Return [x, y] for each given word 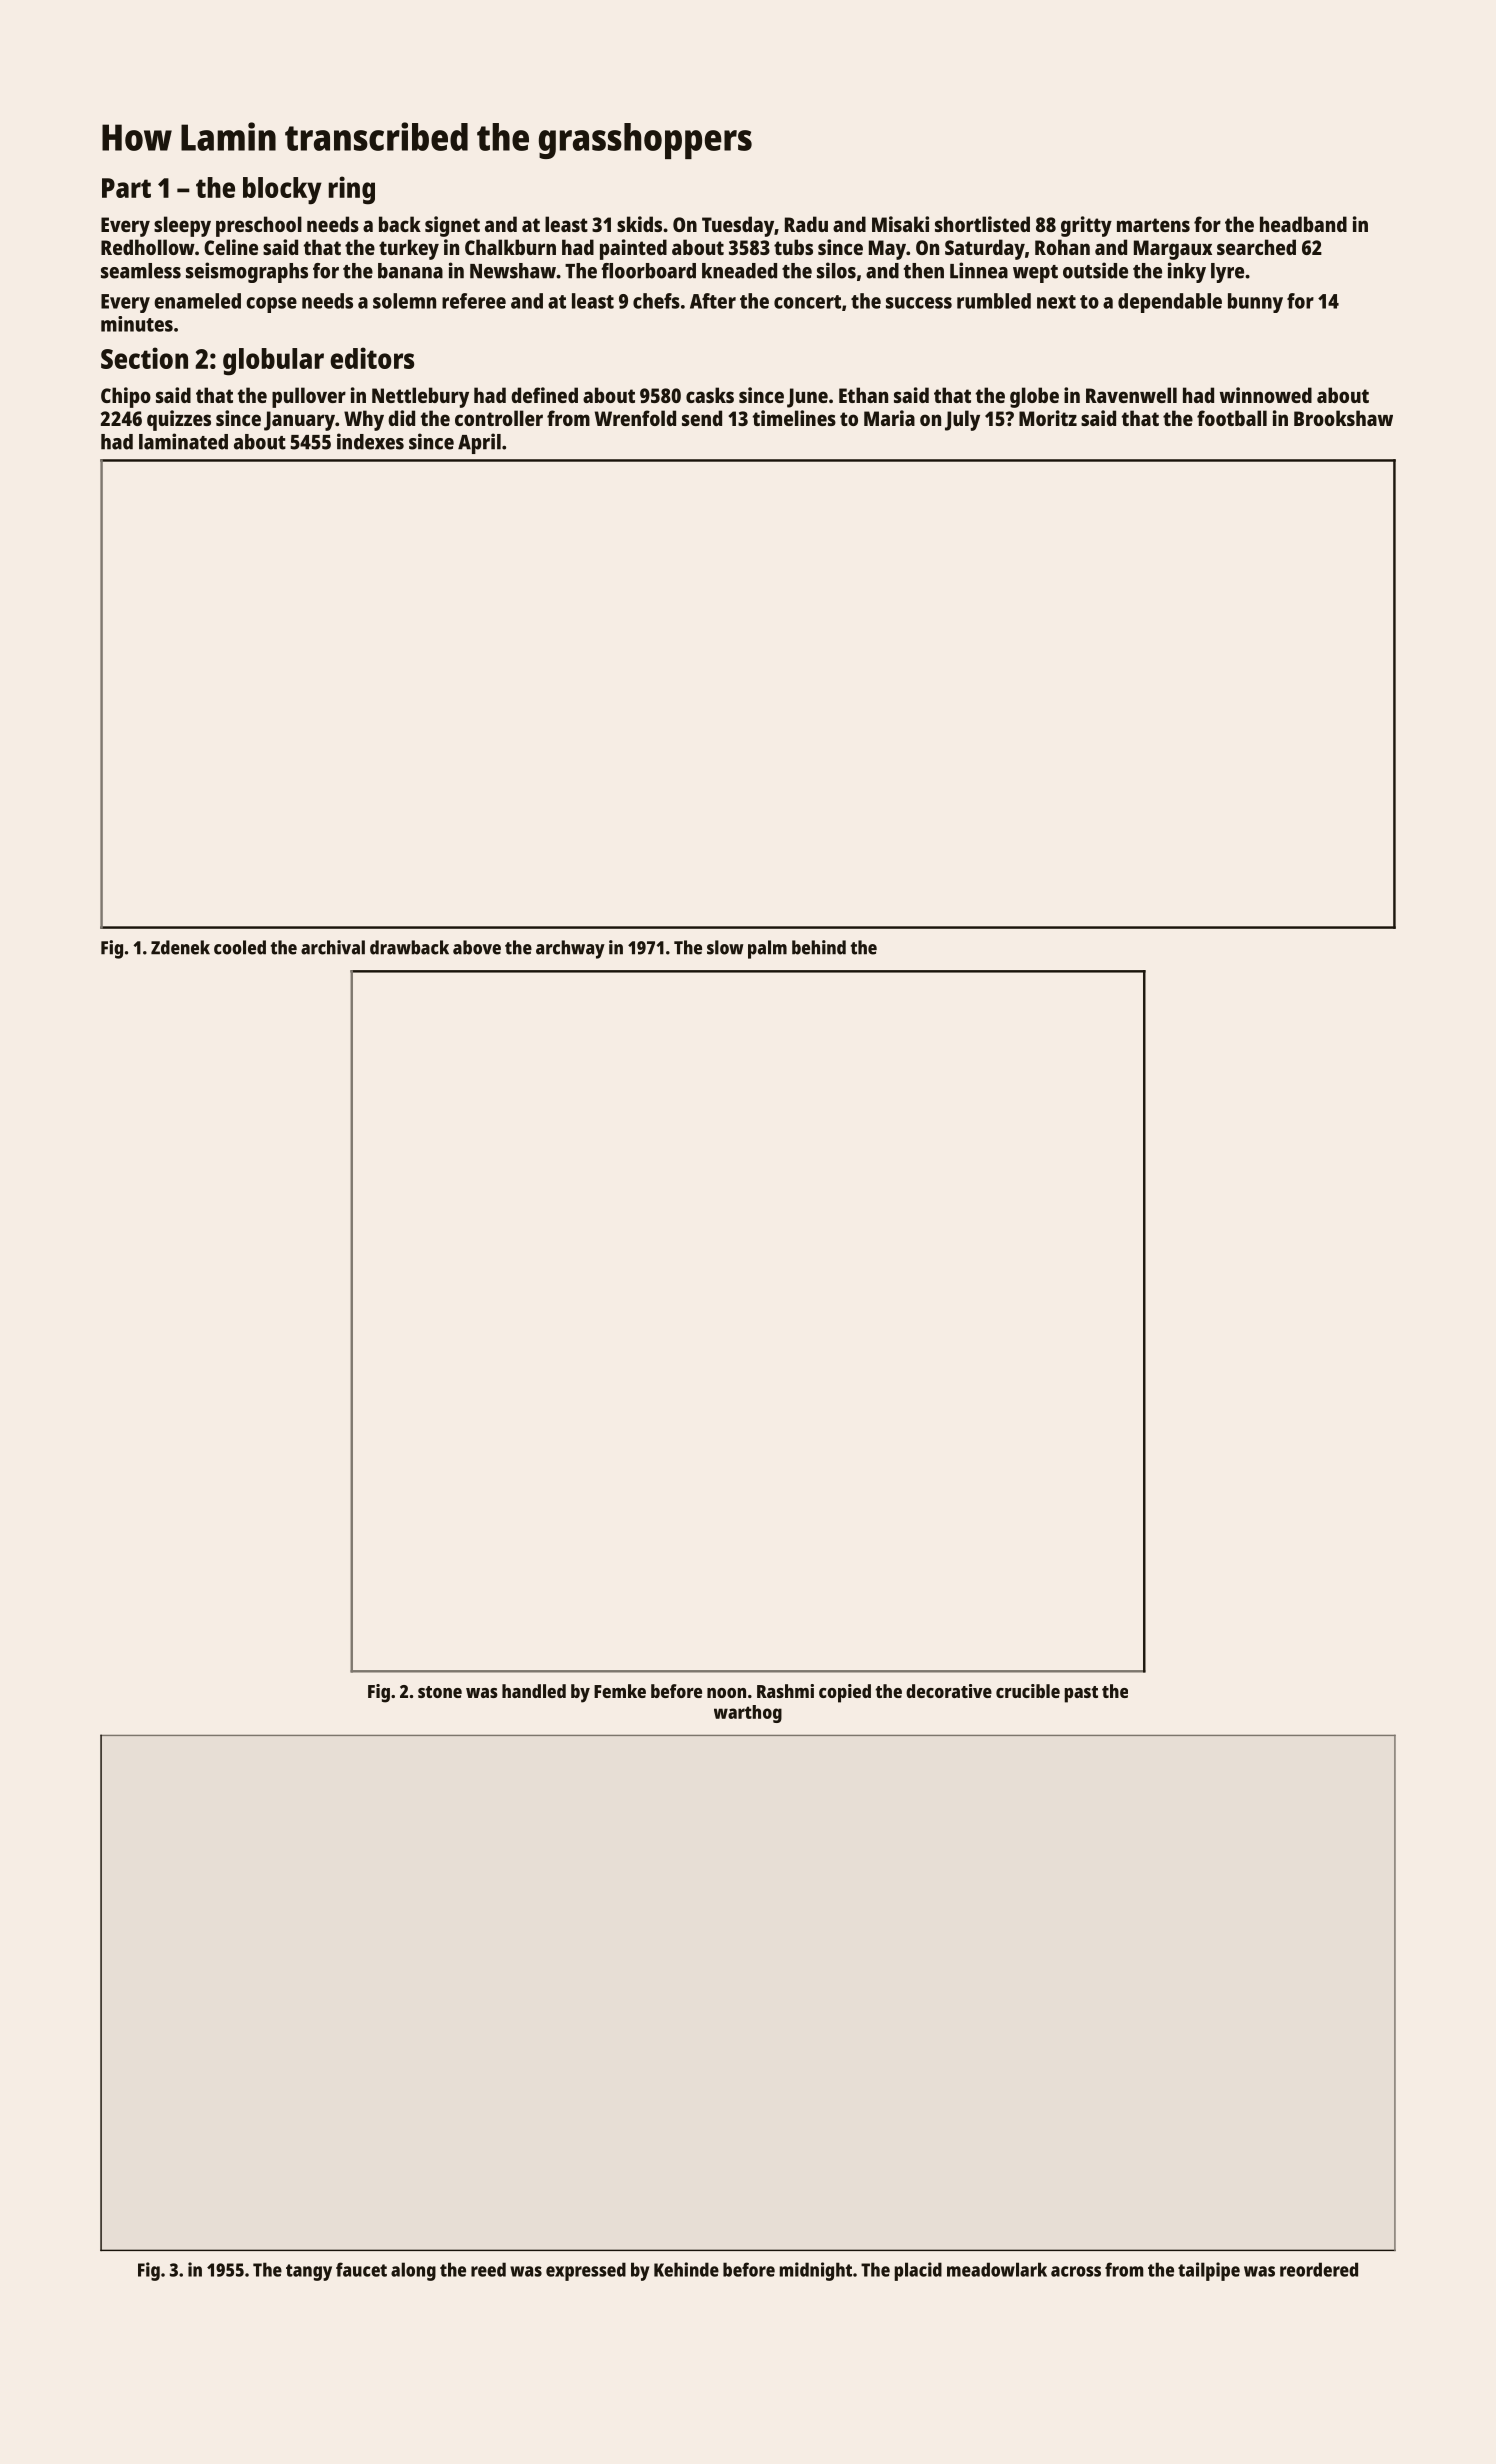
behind [819, 947]
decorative [949, 1691]
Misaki [900, 224]
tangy [309, 2272]
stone [440, 1692]
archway [570, 949]
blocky [282, 191]
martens [1153, 225]
